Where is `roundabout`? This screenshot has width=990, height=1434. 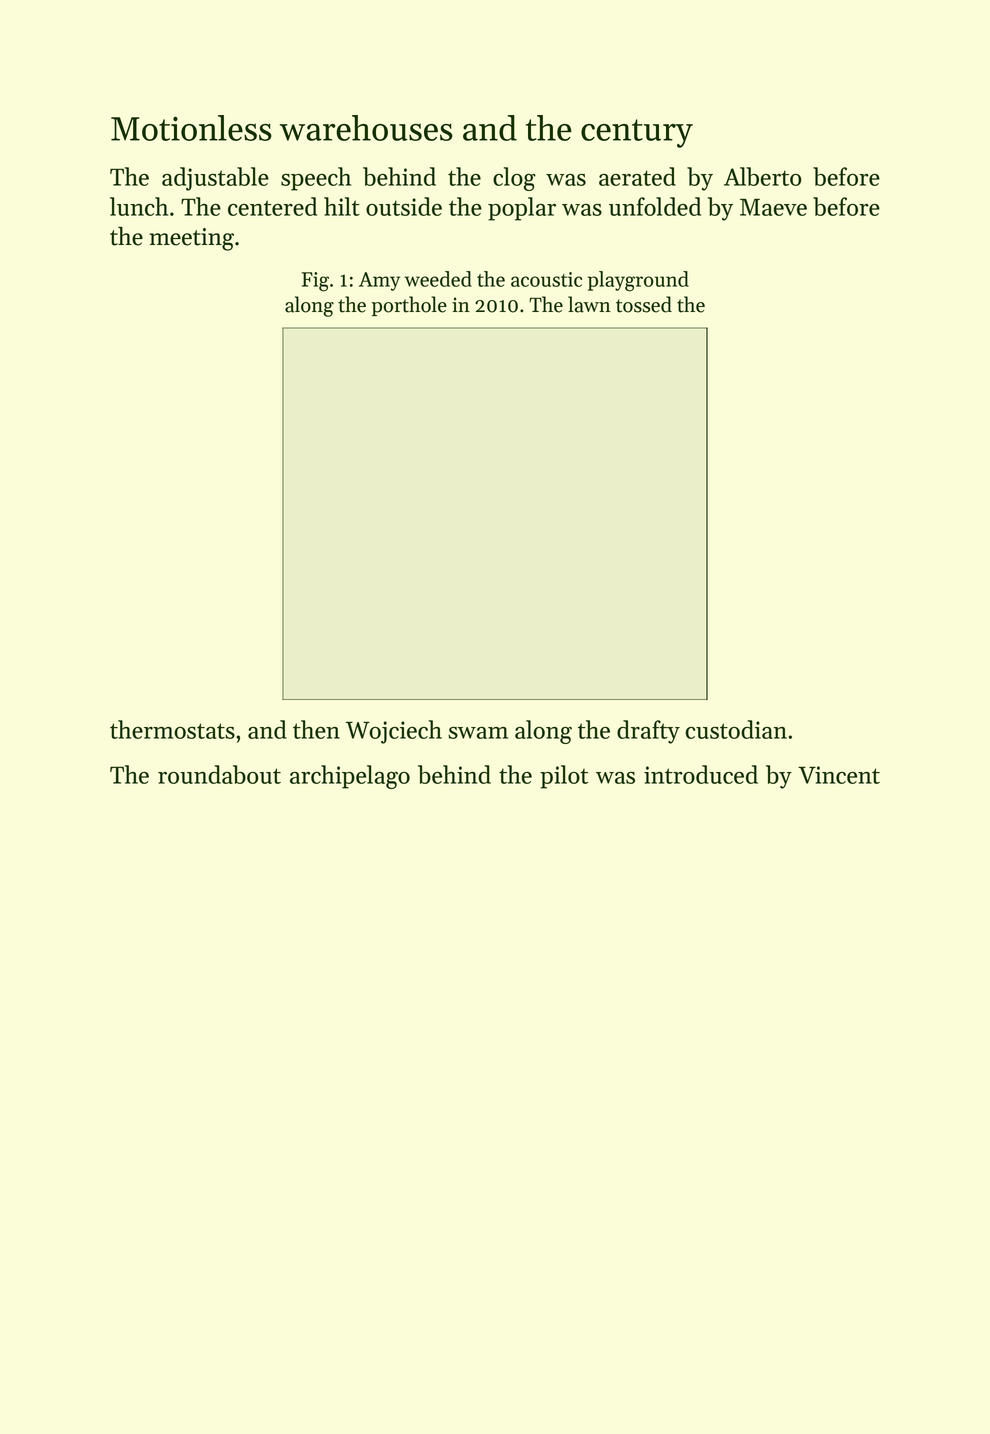 roundabout is located at coordinates (219, 774).
